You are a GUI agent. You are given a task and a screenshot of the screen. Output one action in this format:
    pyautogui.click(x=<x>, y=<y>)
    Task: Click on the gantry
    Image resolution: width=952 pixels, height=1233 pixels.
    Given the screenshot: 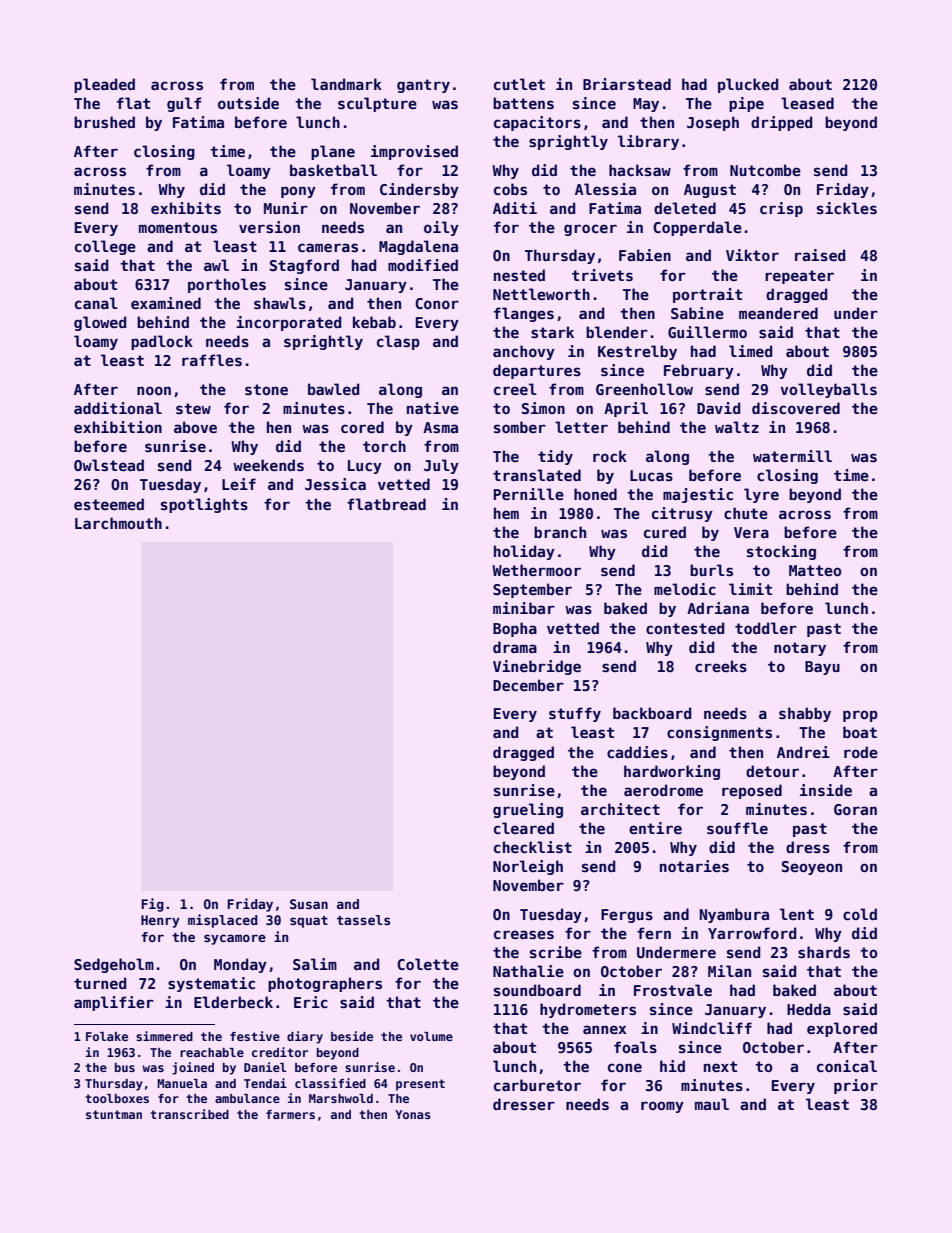 What is the action you would take?
    pyautogui.click(x=423, y=86)
